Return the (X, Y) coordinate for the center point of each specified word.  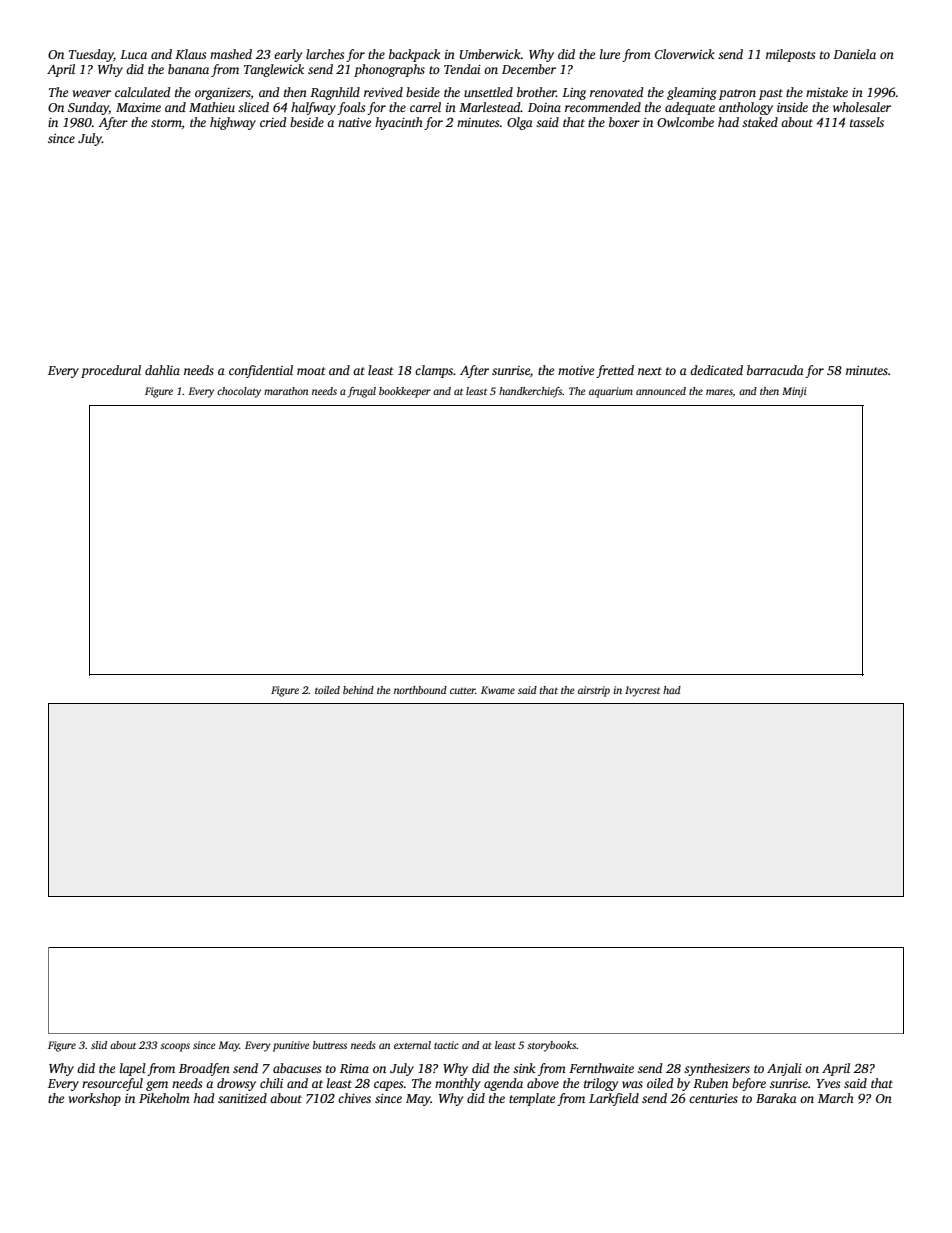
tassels (867, 122)
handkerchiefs (530, 392)
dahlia (162, 370)
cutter (463, 690)
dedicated (716, 370)
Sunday (88, 108)
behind (358, 690)
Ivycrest (642, 691)
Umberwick (490, 54)
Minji (794, 392)
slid (99, 1045)
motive (576, 370)
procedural (111, 371)
